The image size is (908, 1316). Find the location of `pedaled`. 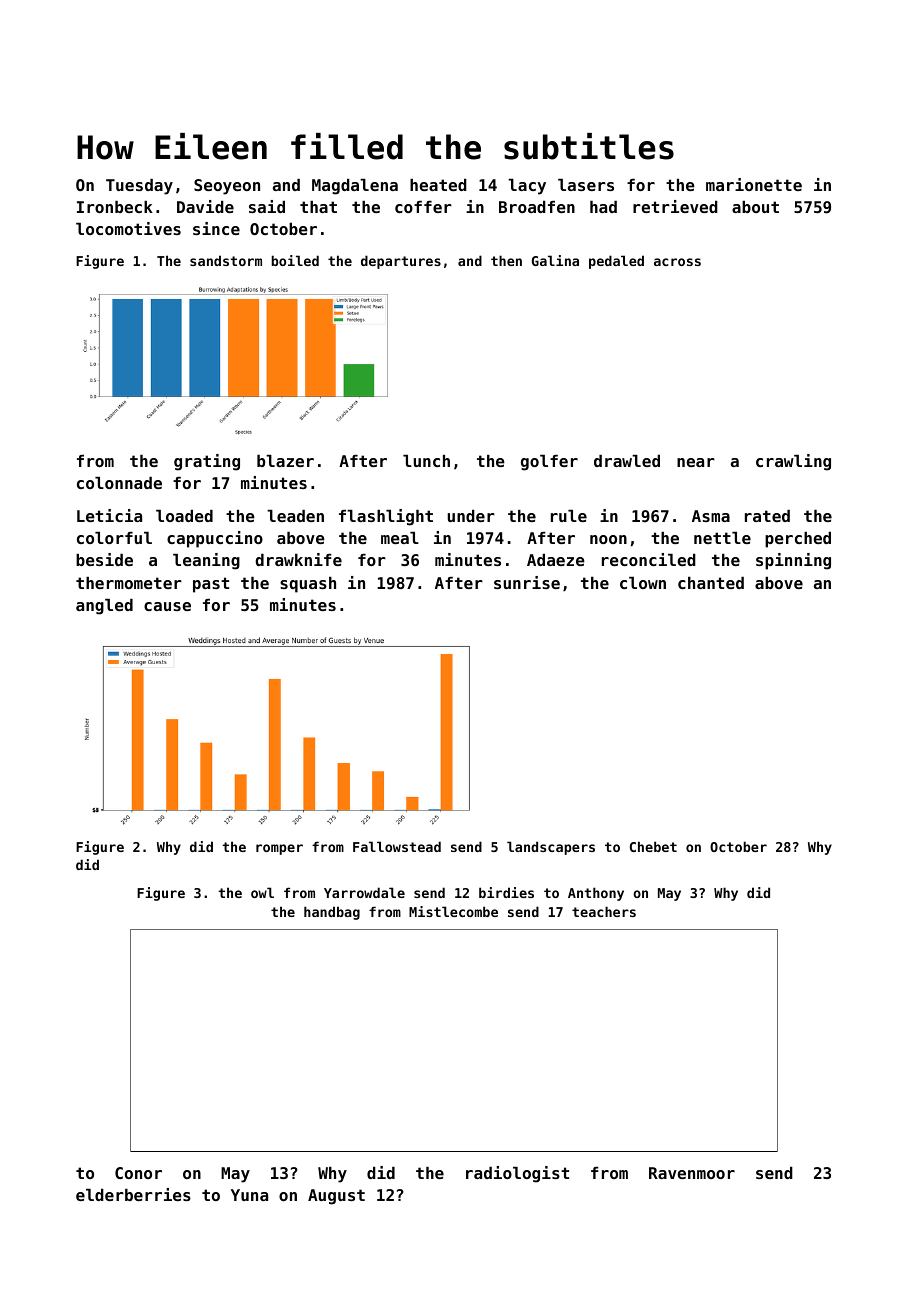

pedaled is located at coordinates (616, 262).
